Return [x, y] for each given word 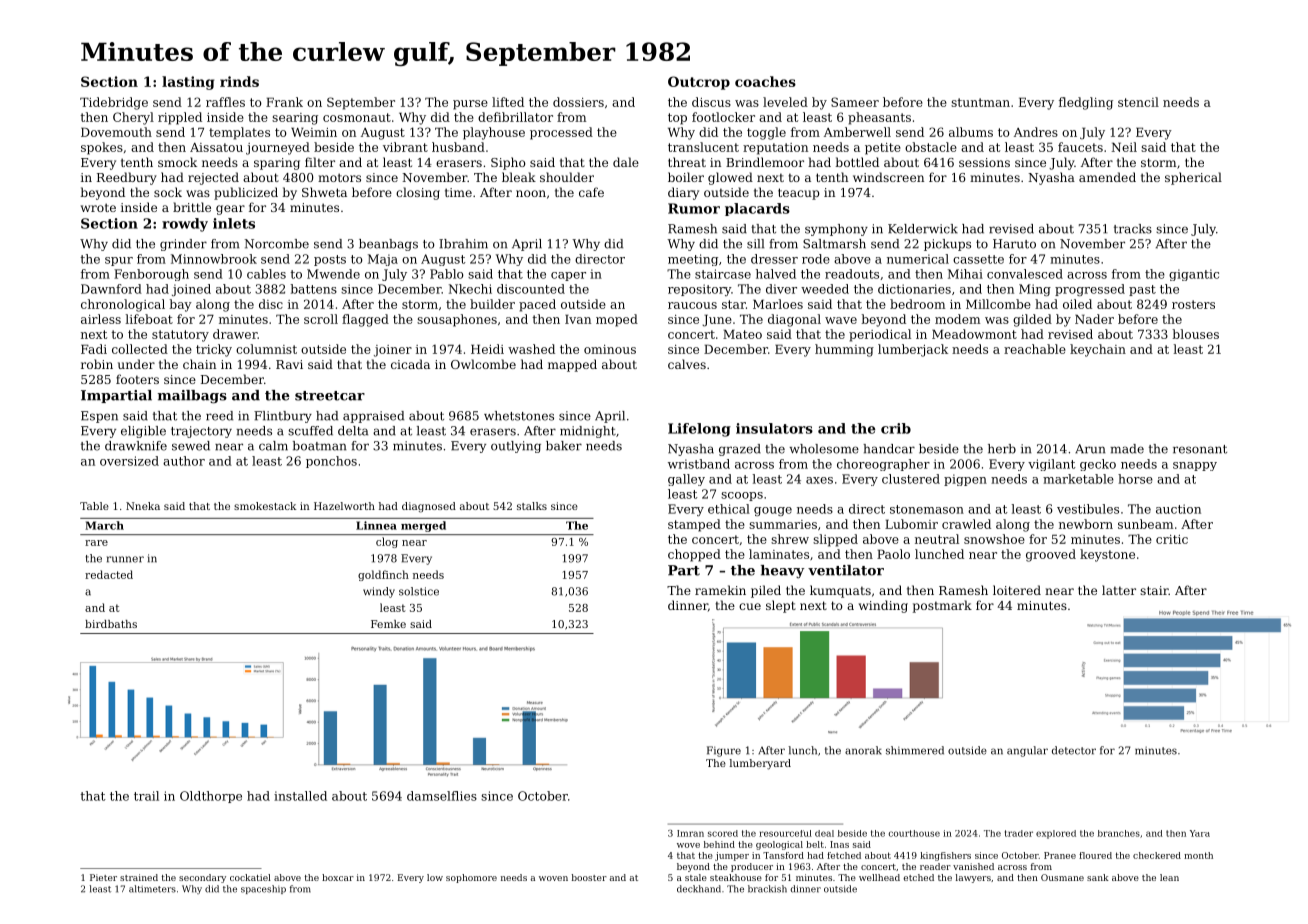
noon [531, 193]
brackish [767, 889]
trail [146, 796]
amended [1107, 177]
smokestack [265, 506]
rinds [239, 81]
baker [564, 446]
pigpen [965, 480]
